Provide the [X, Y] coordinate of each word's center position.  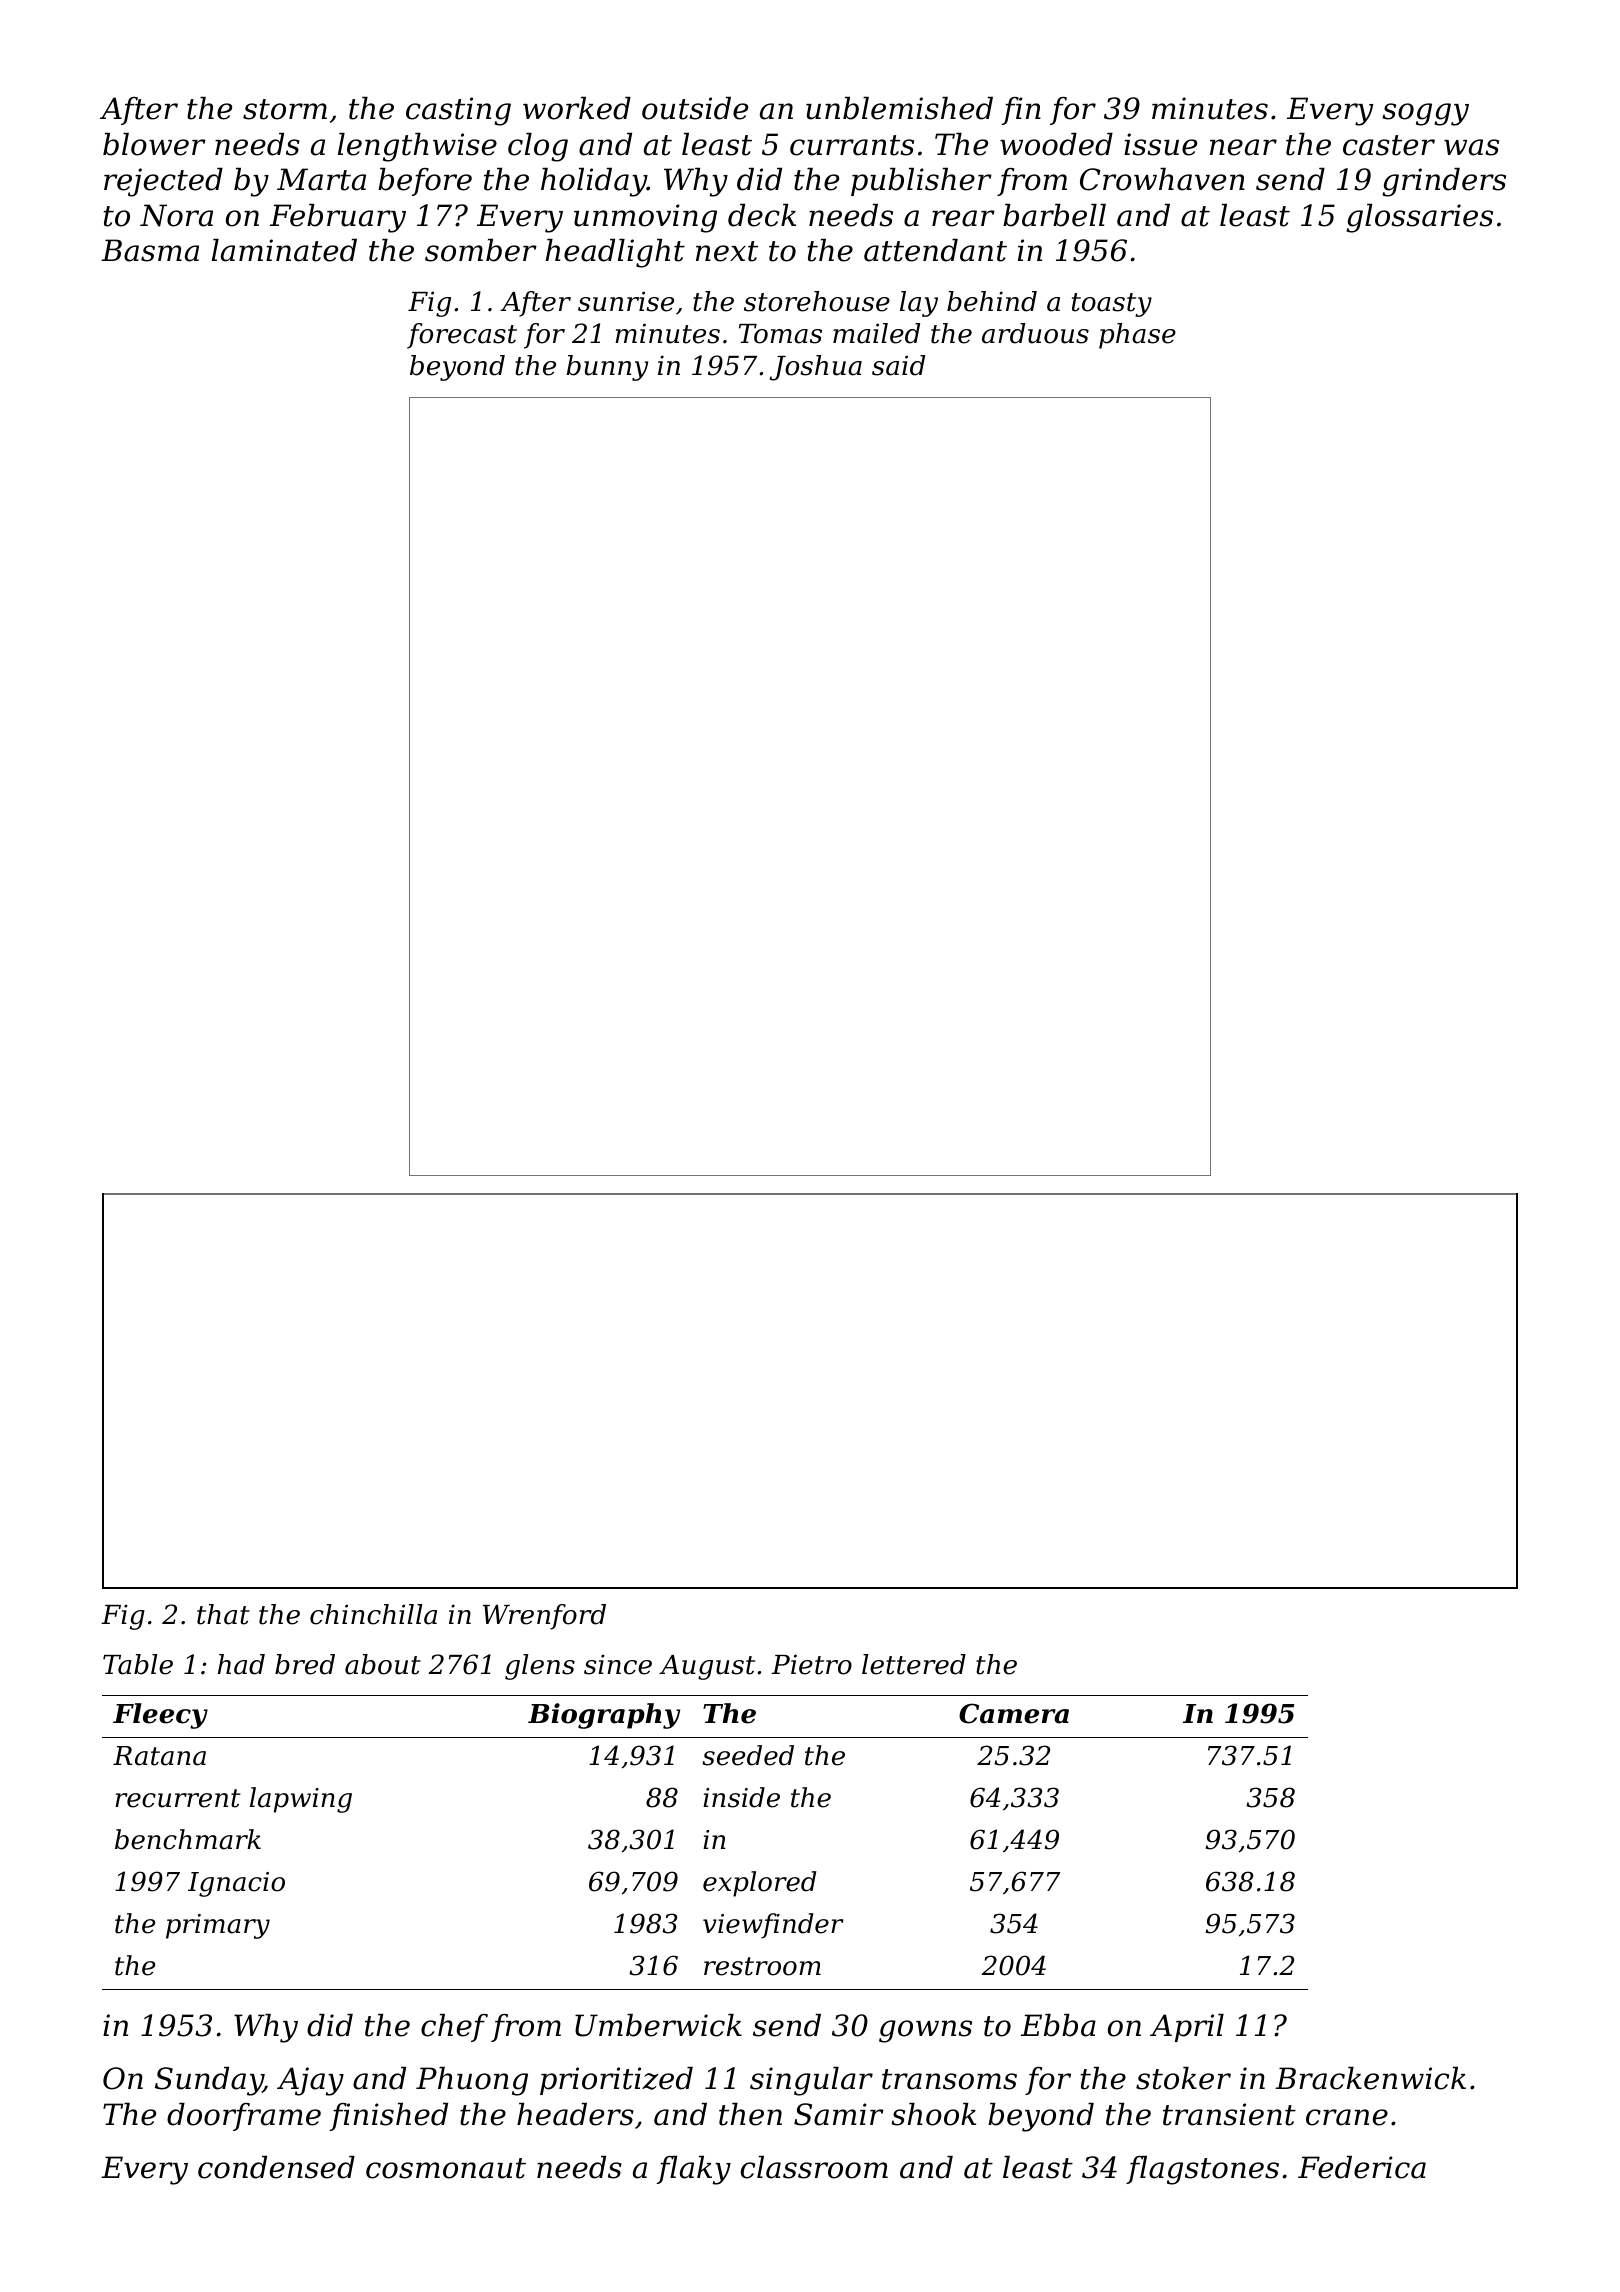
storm [285, 109]
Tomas [780, 334]
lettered [914, 1664]
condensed [276, 2167]
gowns [925, 2031]
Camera [1014, 1713]
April [1187, 2028]
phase [1137, 336]
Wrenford [544, 1617]
